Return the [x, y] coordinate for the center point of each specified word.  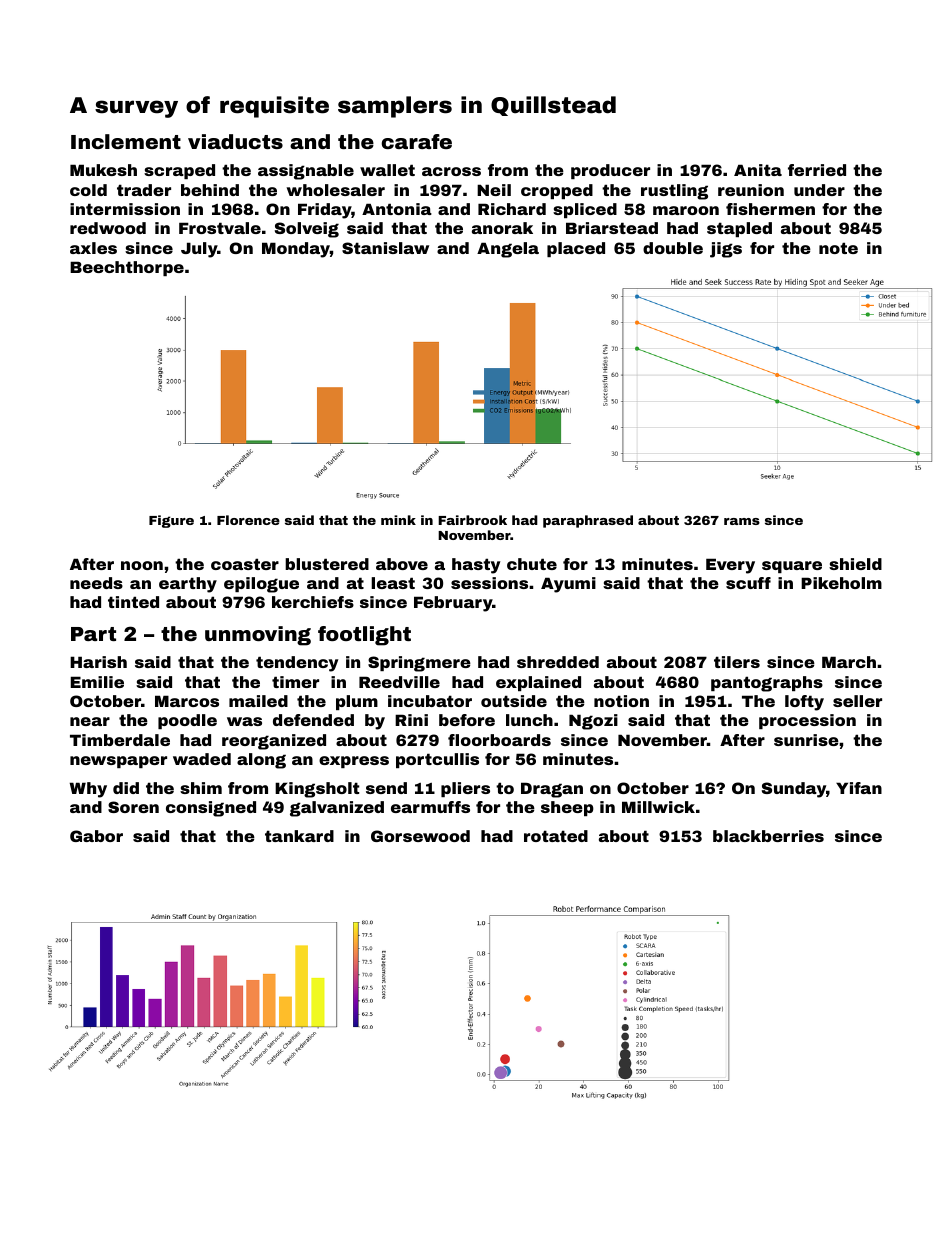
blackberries [768, 836]
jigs [726, 250]
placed [576, 249]
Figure [171, 521]
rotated [556, 836]
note [838, 248]
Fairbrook [472, 520]
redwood [108, 228]
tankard [299, 836]
